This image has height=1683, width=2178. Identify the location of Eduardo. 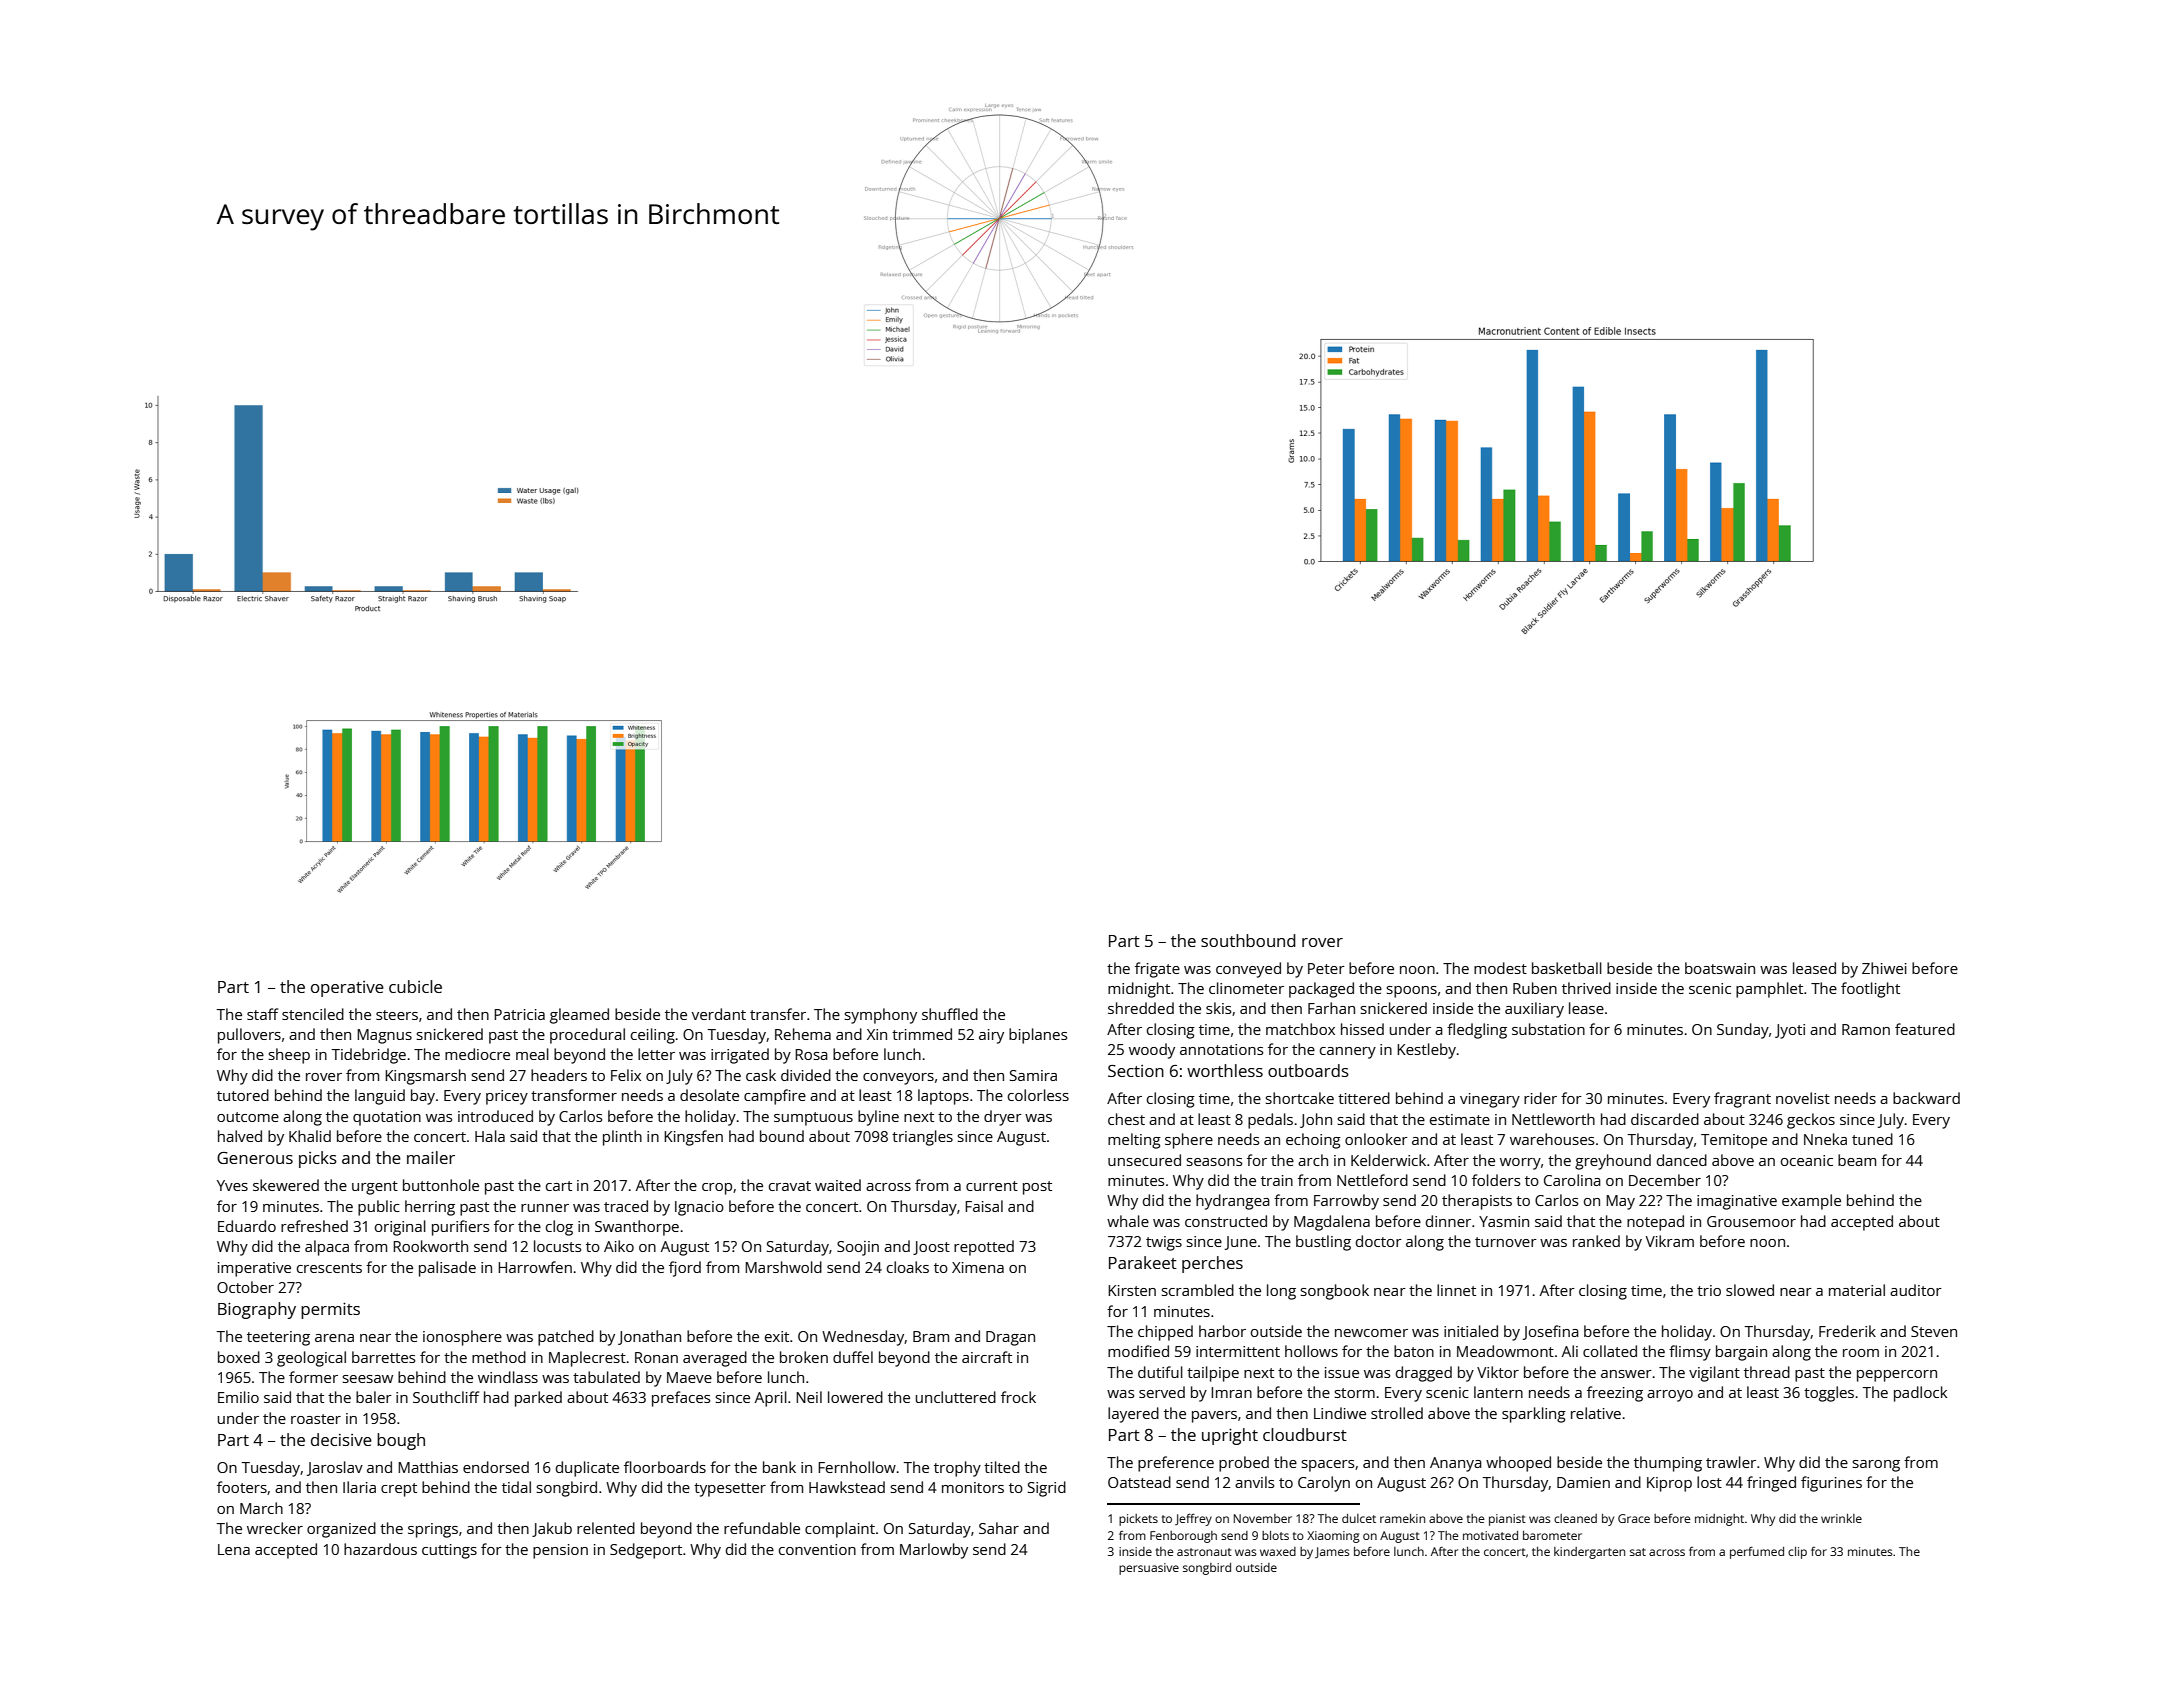
(247, 1226).
